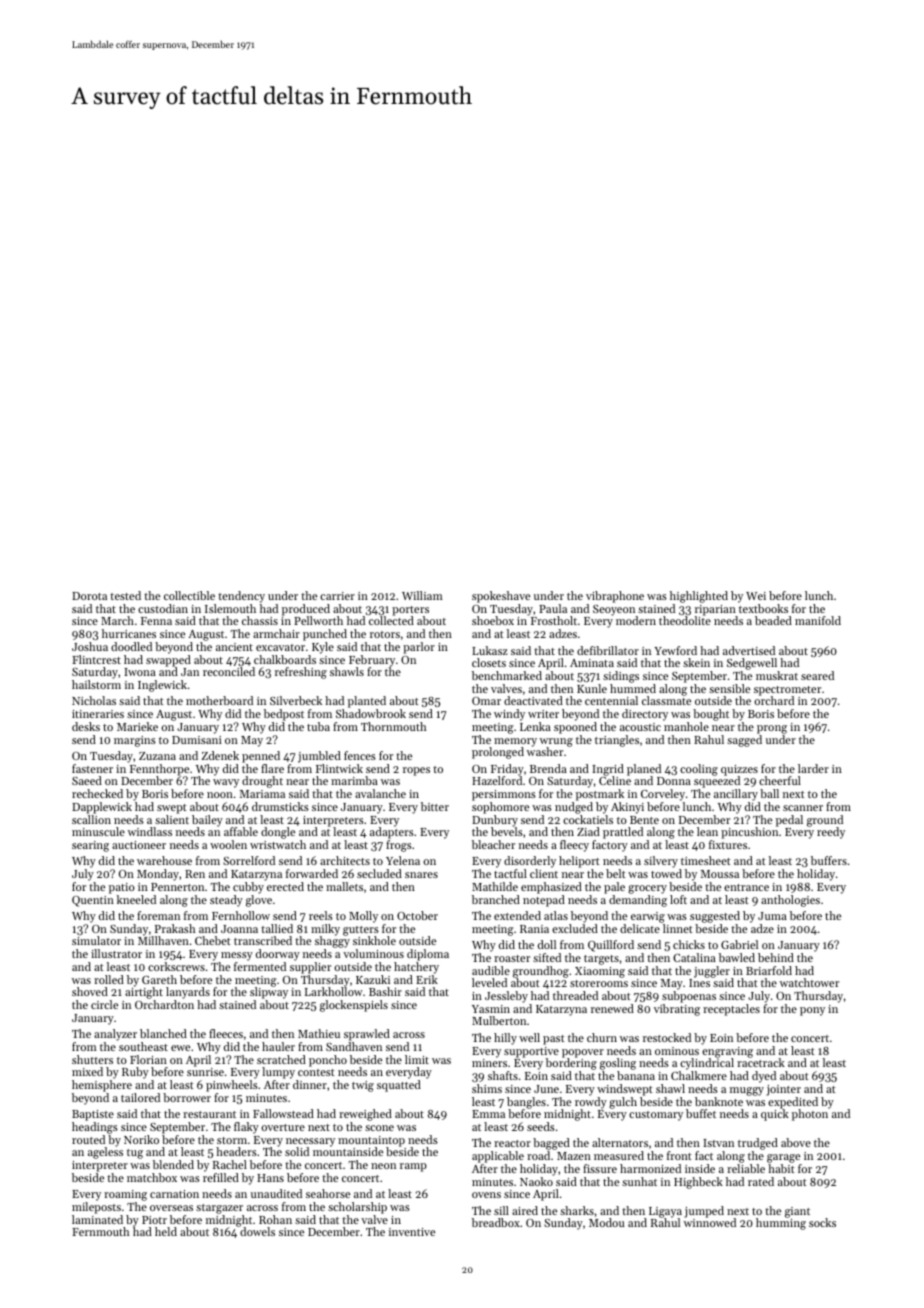 The height and width of the page is (1308, 924). I want to click on Dorota, so click(89, 596).
